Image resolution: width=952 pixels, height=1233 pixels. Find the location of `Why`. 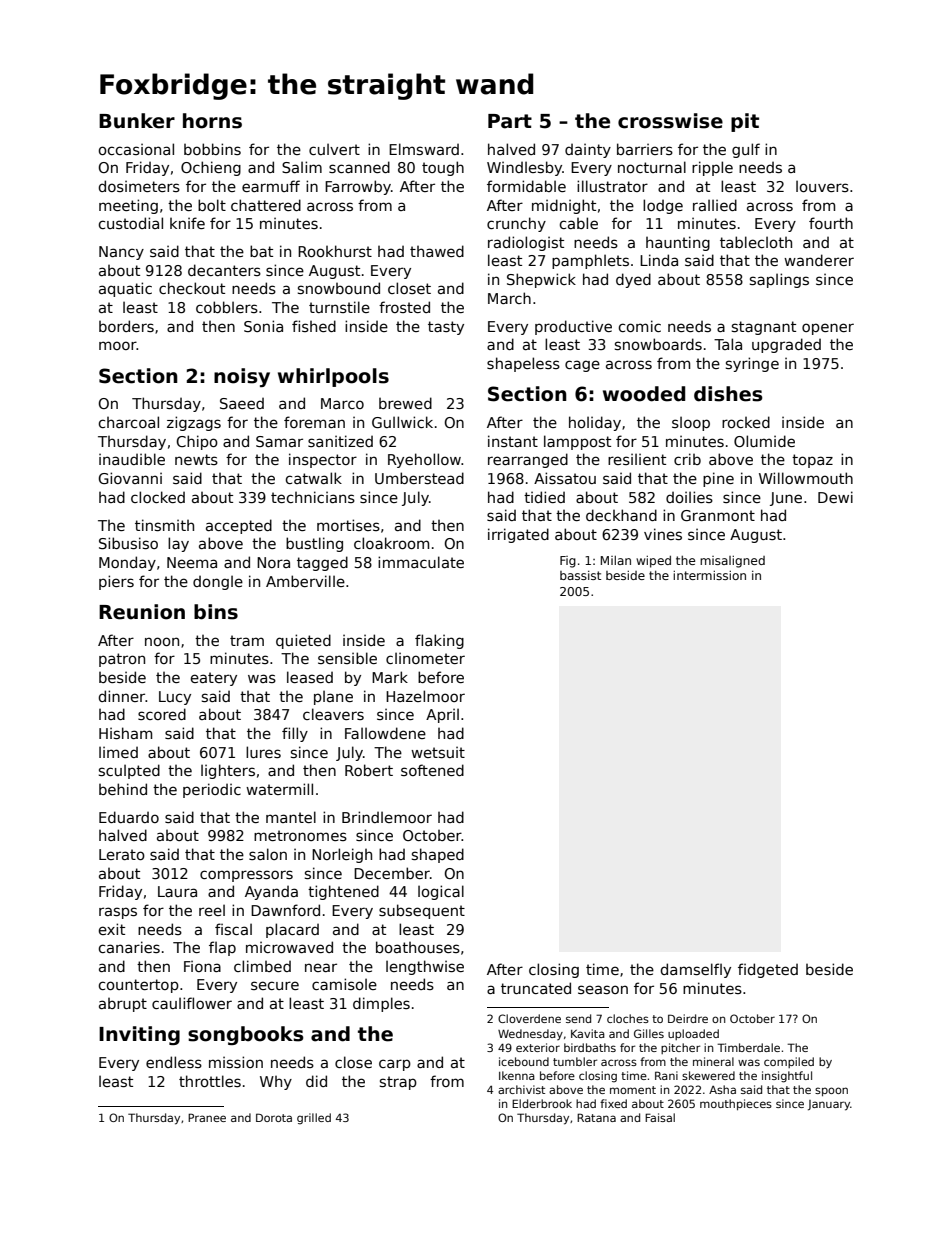

Why is located at coordinates (276, 1083).
